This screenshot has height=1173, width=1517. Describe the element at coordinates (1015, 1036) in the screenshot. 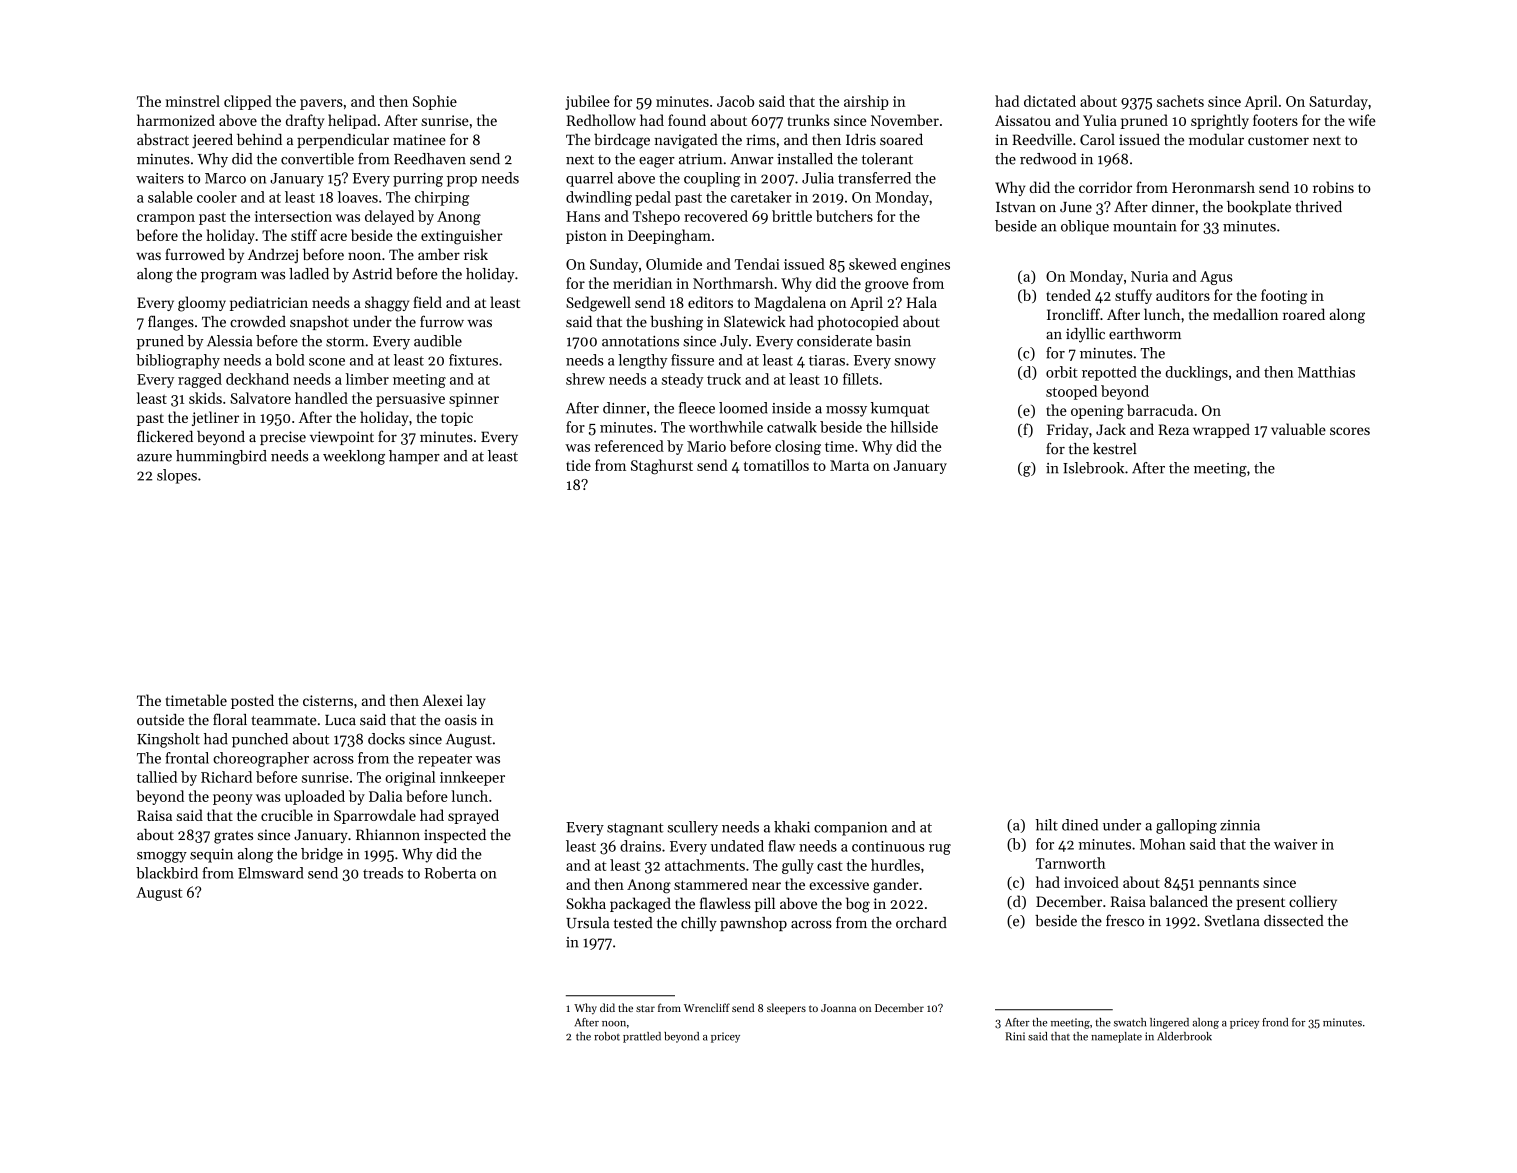

I see `Rini` at that location.
